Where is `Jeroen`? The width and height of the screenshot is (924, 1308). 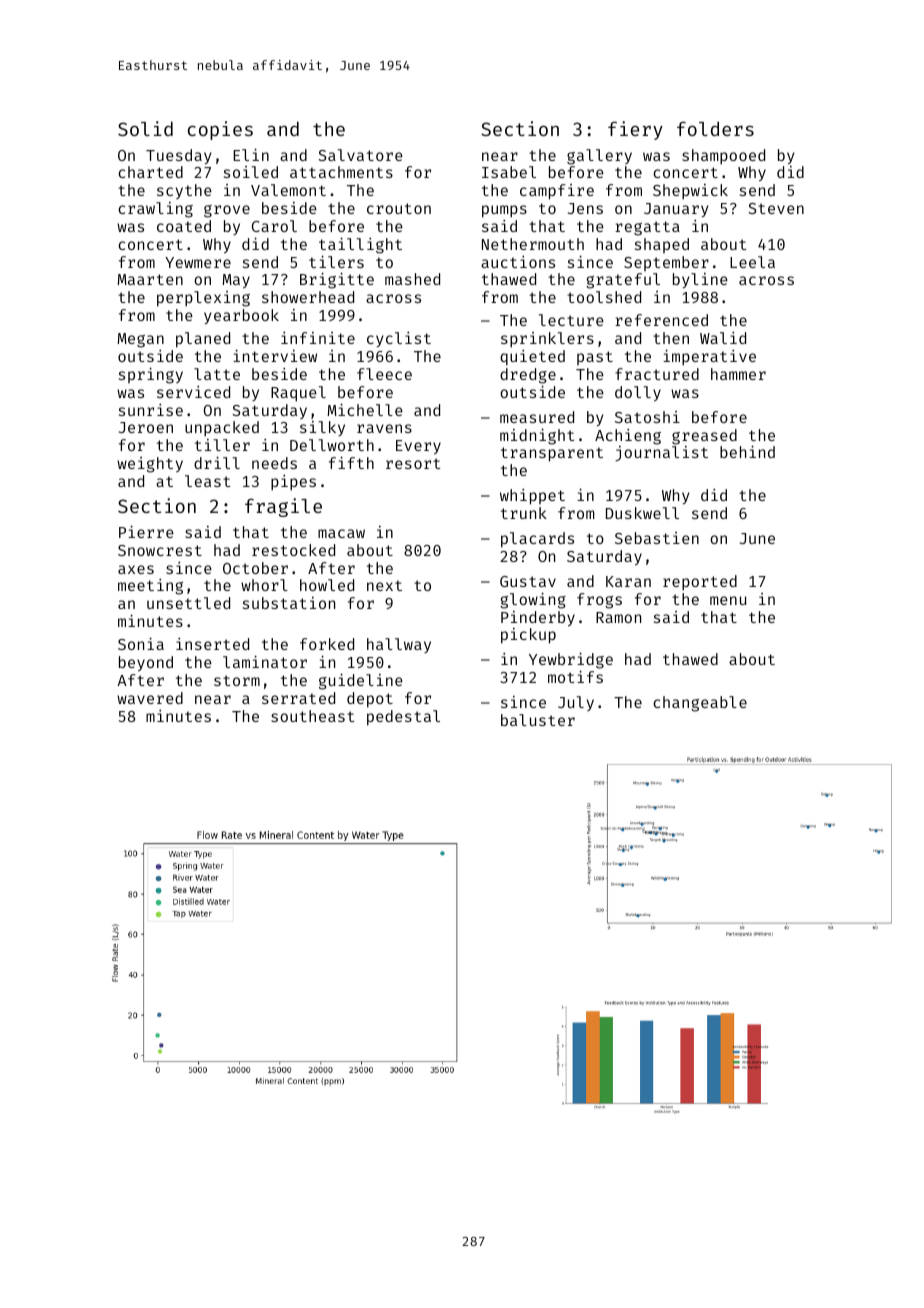 Jeroen is located at coordinates (146, 427).
